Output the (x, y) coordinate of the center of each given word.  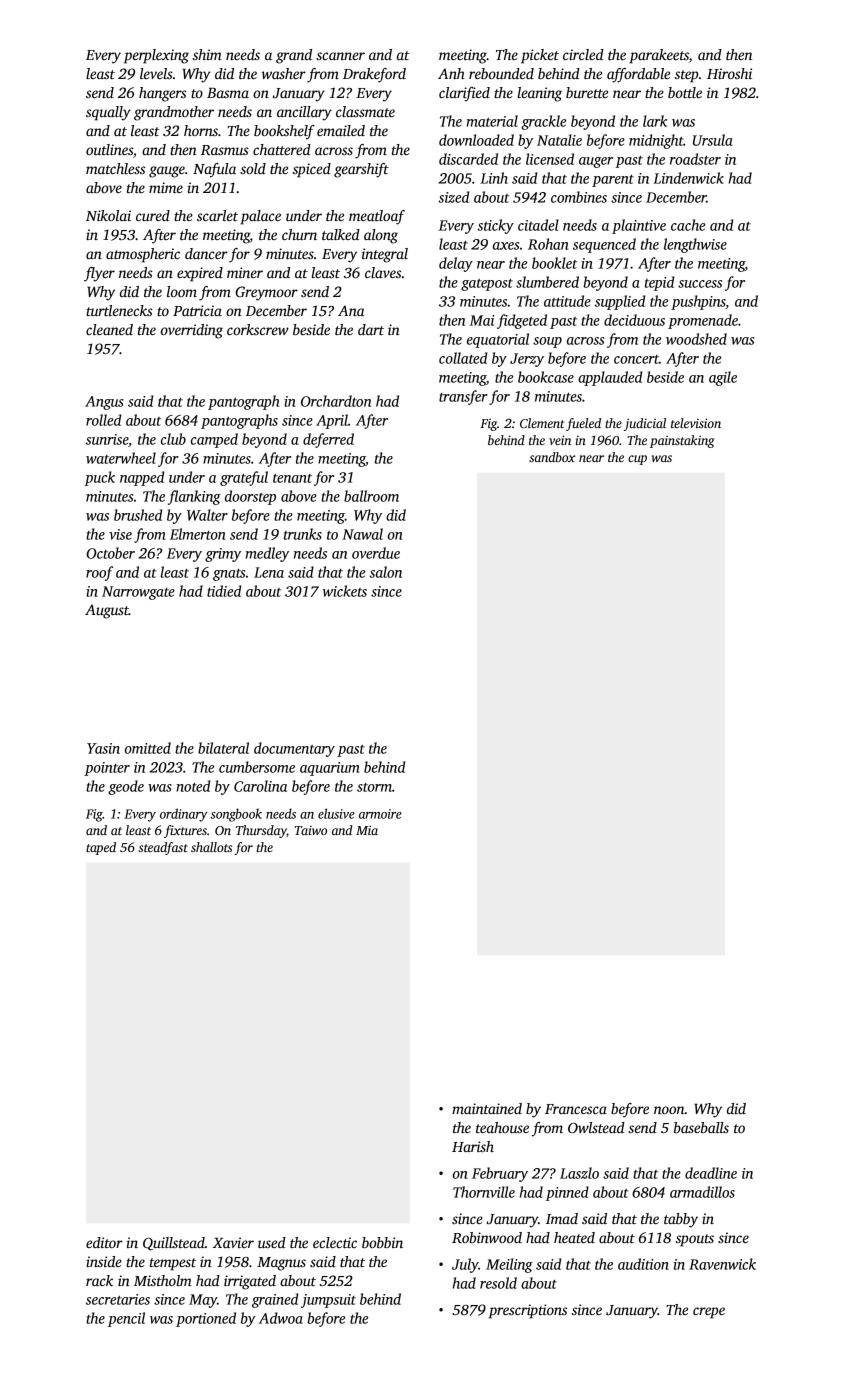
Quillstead (174, 1244)
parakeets (659, 56)
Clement (542, 423)
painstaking (682, 441)
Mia (367, 830)
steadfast (163, 848)
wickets (345, 591)
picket (540, 56)
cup (637, 460)
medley (267, 554)
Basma (228, 93)
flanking (194, 497)
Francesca (576, 1109)
